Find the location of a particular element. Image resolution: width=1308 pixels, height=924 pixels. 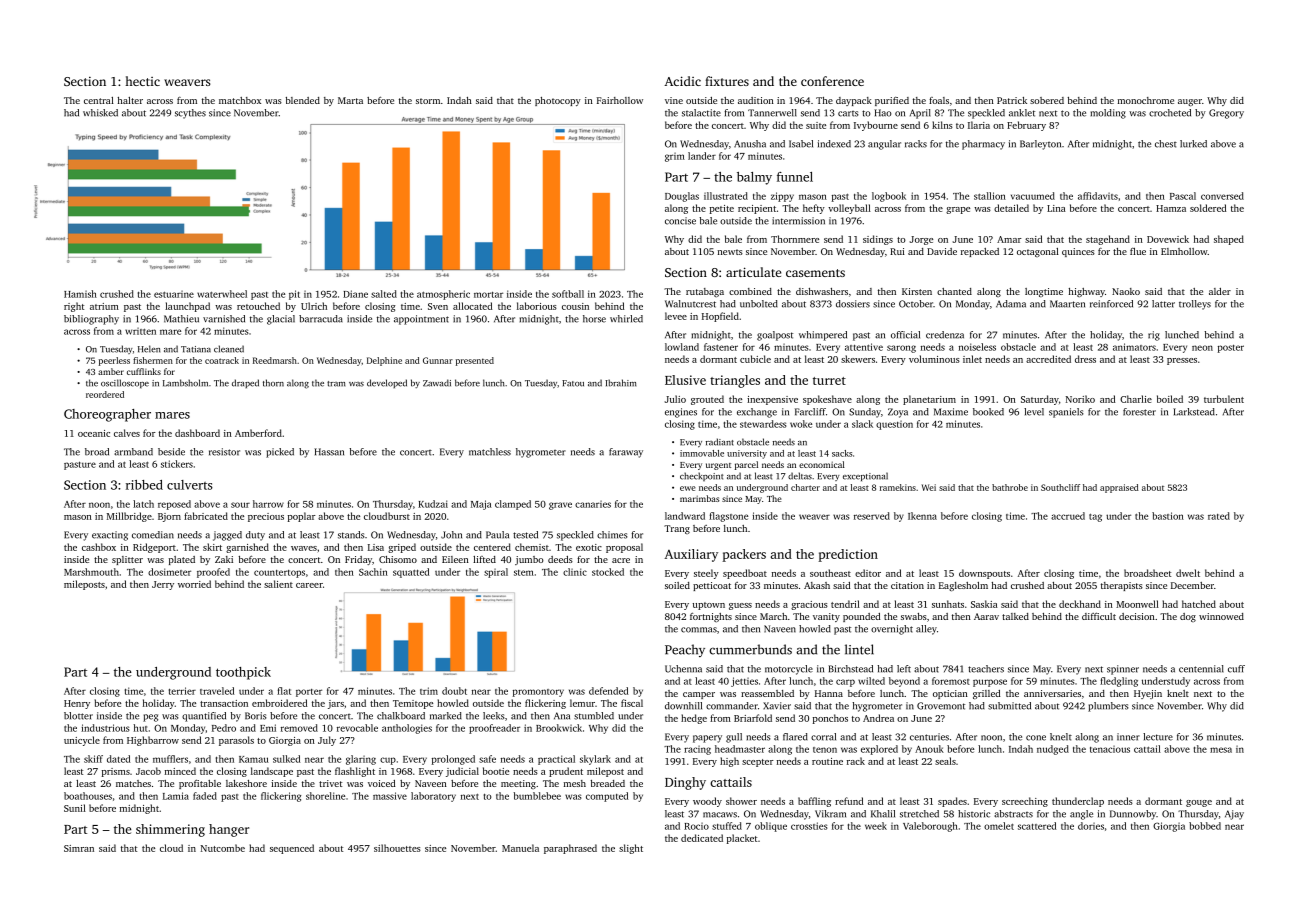

mesa is located at coordinates (1221, 750).
